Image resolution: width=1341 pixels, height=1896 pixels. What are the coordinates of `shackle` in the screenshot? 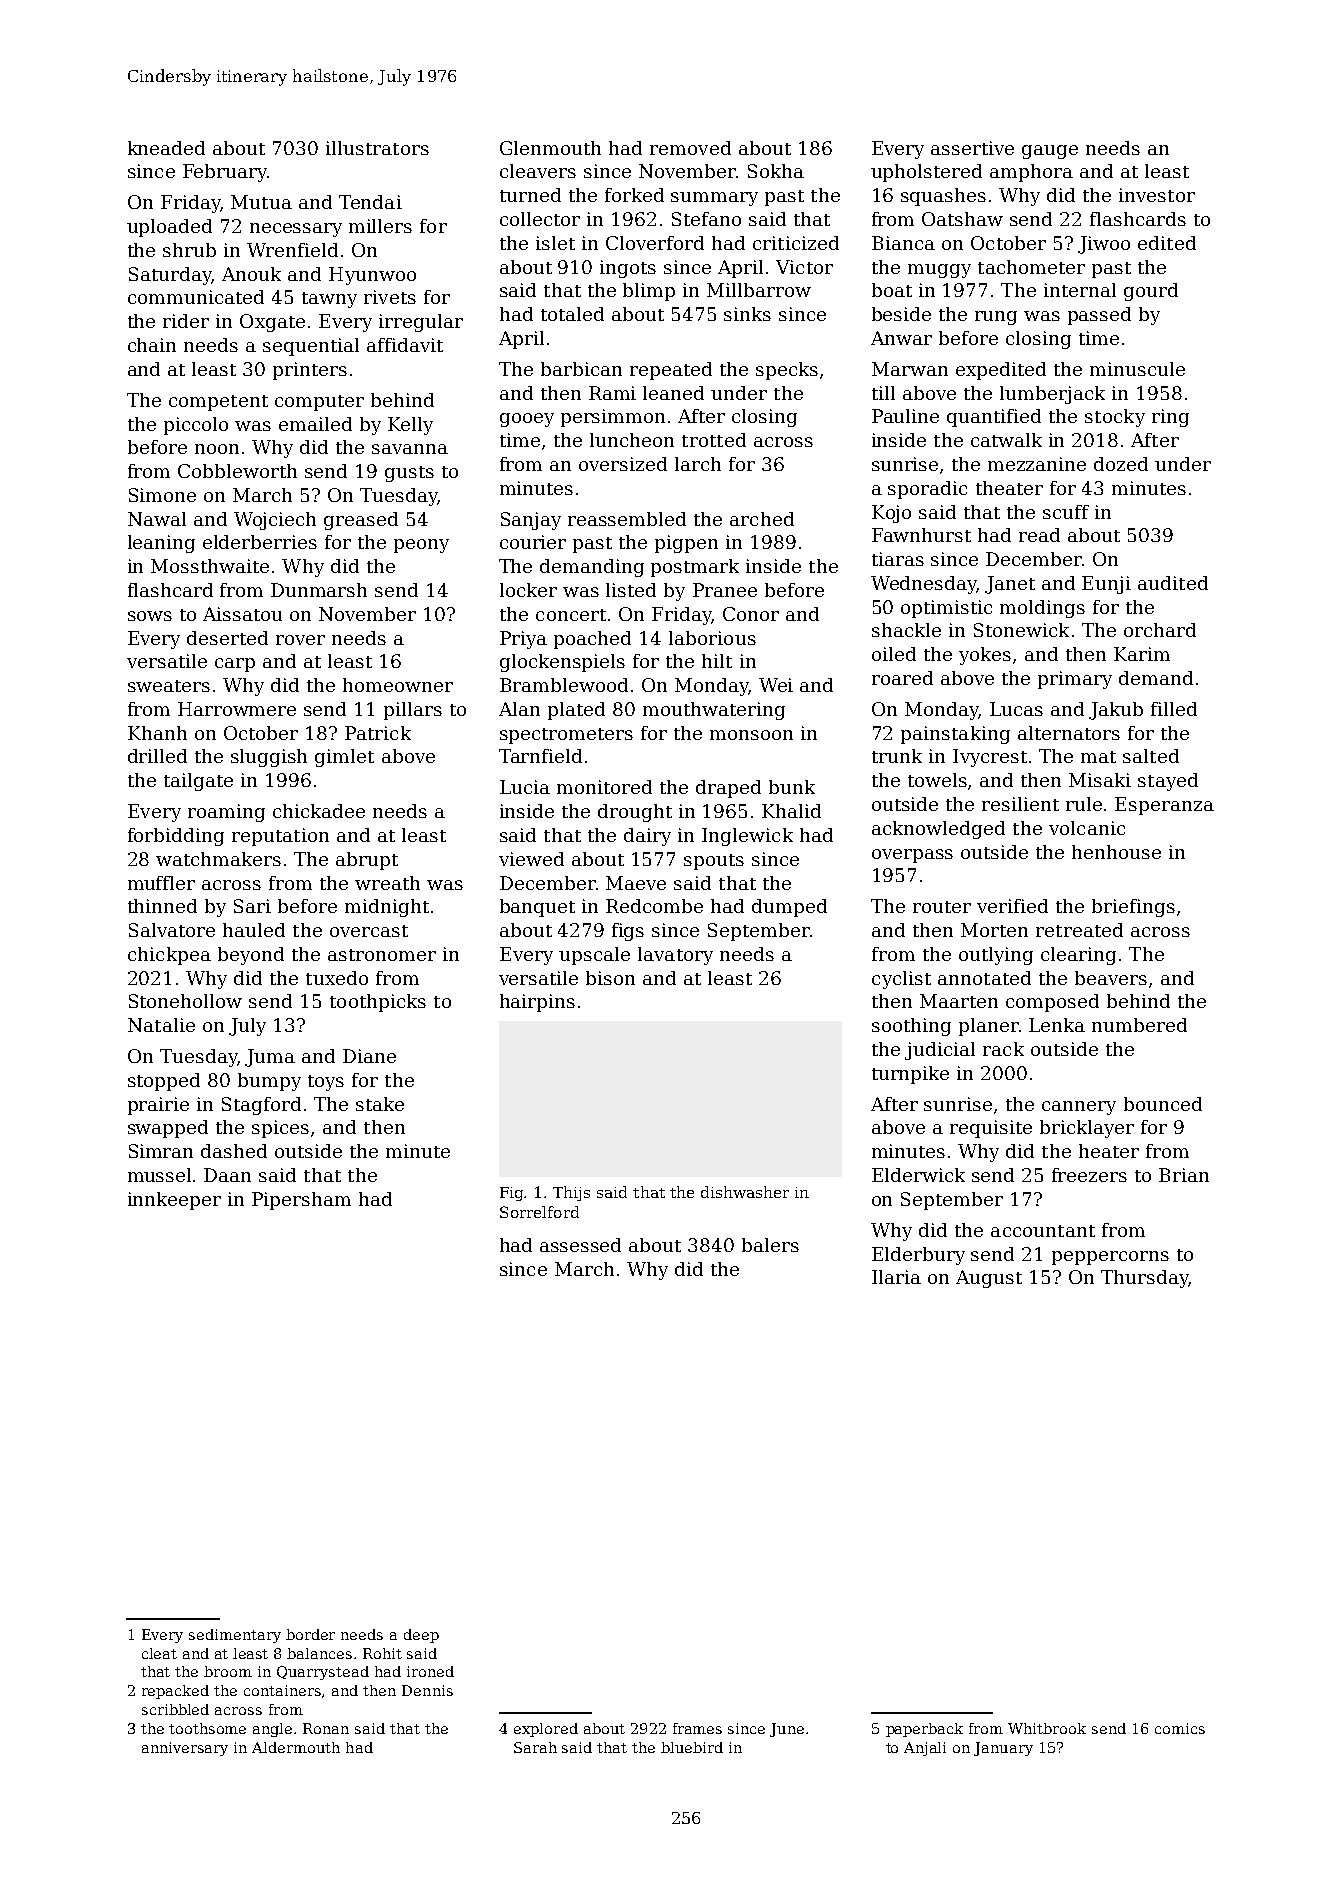 It's located at (906, 630).
